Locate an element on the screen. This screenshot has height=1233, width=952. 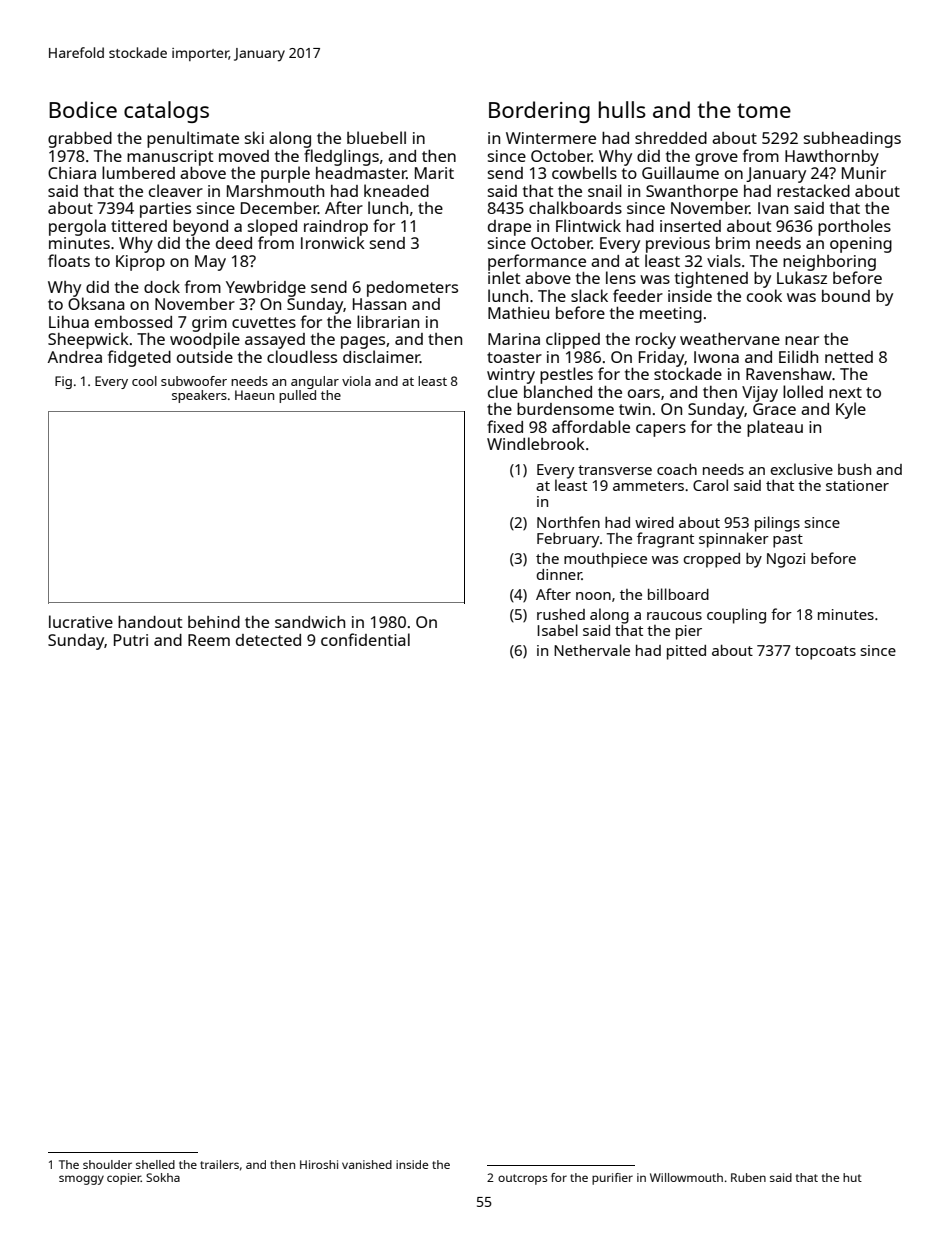
Oksana is located at coordinates (96, 303).
